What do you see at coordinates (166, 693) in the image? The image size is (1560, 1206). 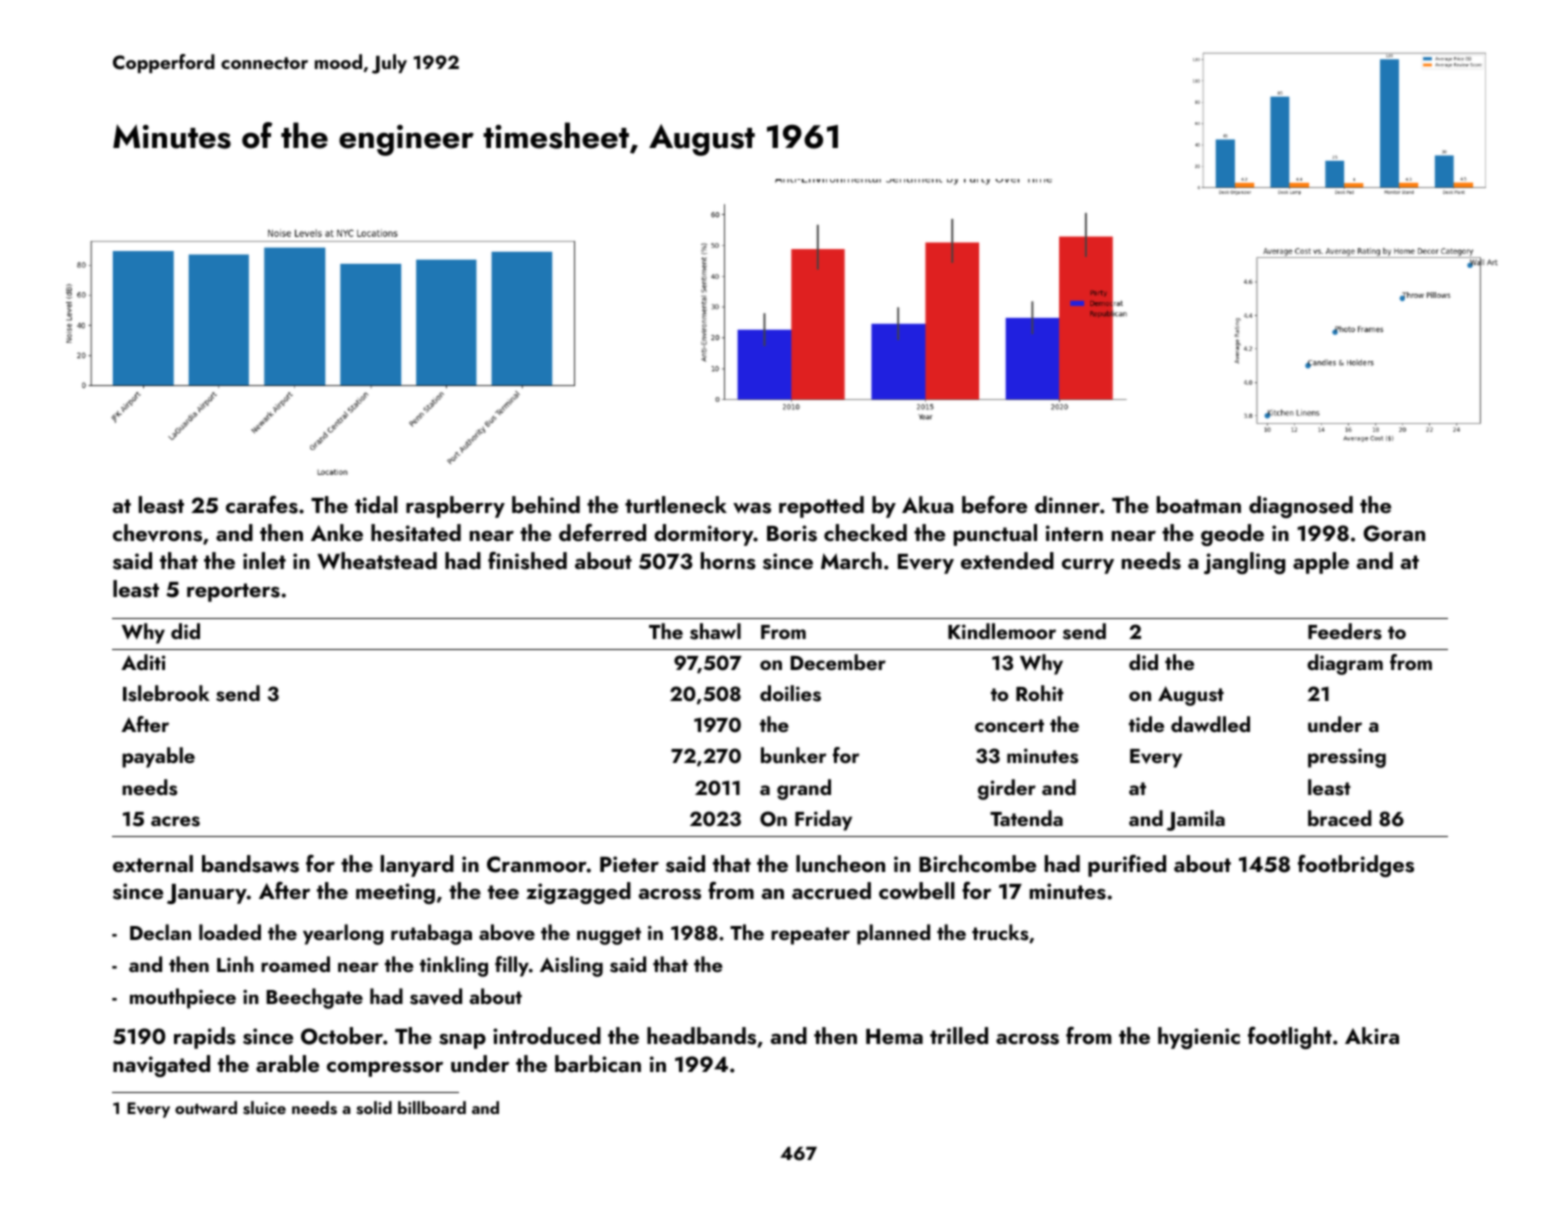 I see `Islebrook` at bounding box center [166, 693].
